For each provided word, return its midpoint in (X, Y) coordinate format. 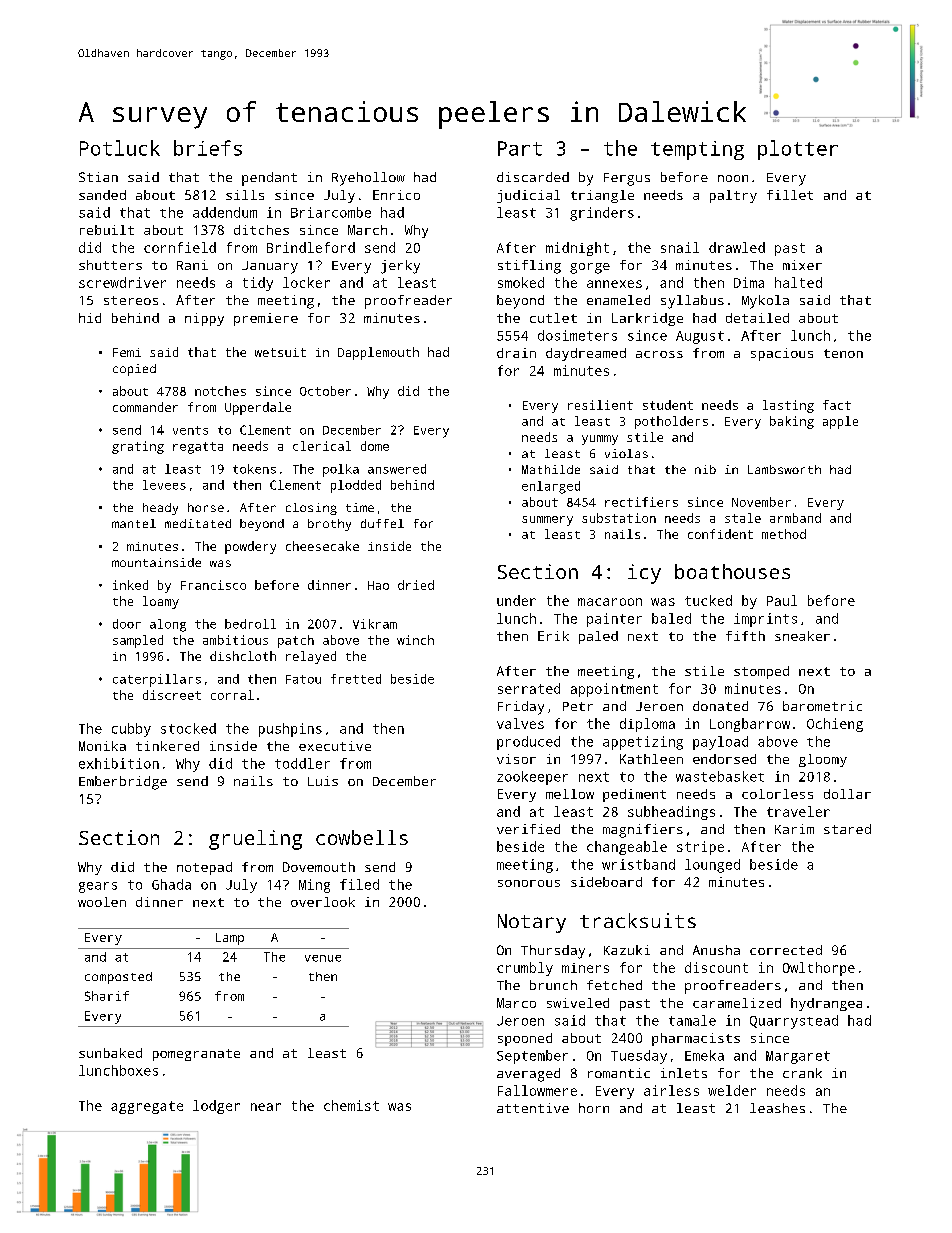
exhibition (119, 763)
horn (594, 1108)
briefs (208, 148)
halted (798, 282)
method (784, 534)
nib (705, 469)
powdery (250, 547)
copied (134, 370)
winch (415, 640)
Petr (578, 706)
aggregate (147, 1107)
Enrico (396, 195)
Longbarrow (750, 725)
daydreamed (586, 354)
